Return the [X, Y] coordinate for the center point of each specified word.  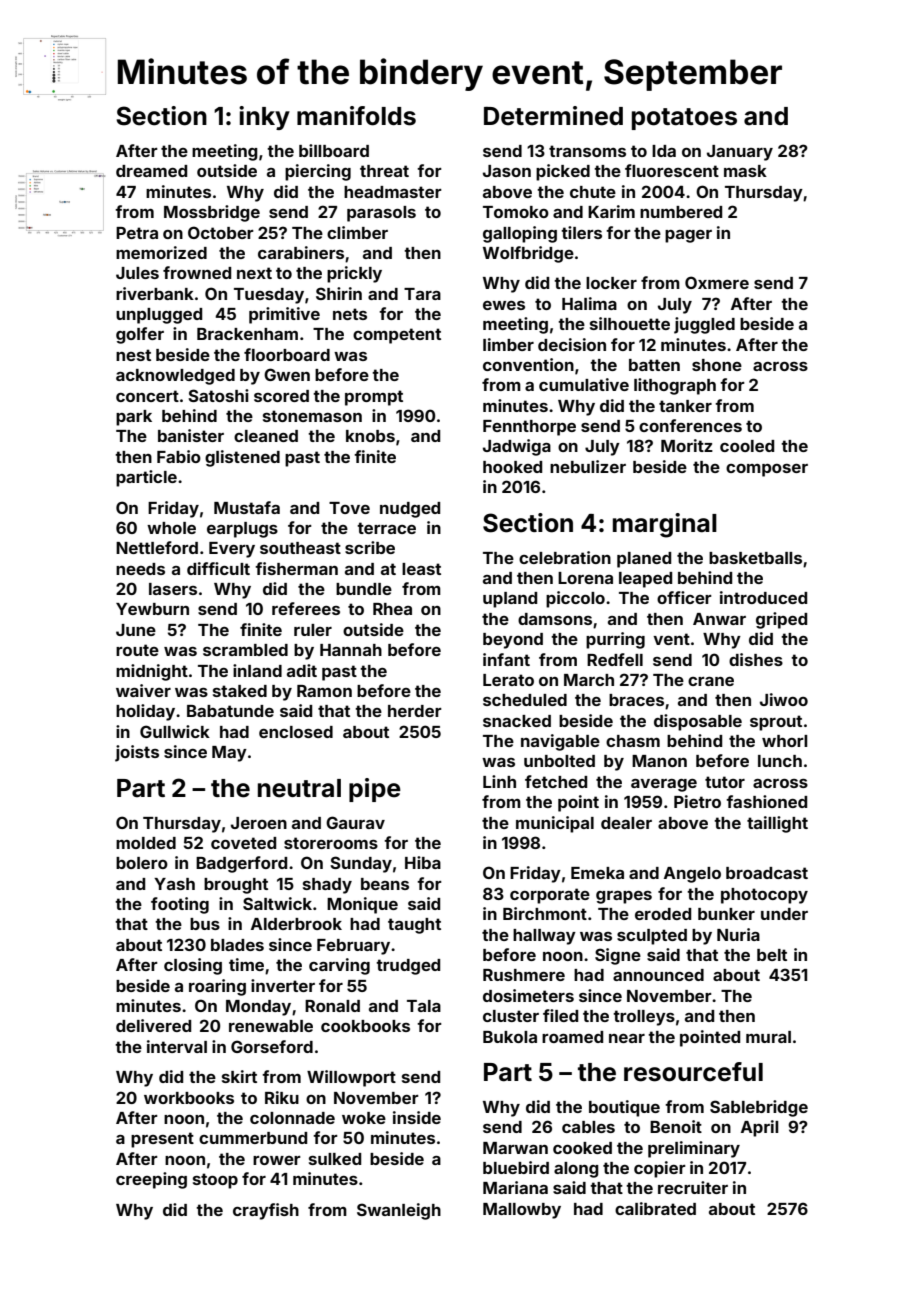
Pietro [697, 801]
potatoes [684, 119]
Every [232, 550]
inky [264, 118]
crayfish [266, 1211]
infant [506, 659]
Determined [553, 116]
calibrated [655, 1208]
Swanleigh [399, 1211]
